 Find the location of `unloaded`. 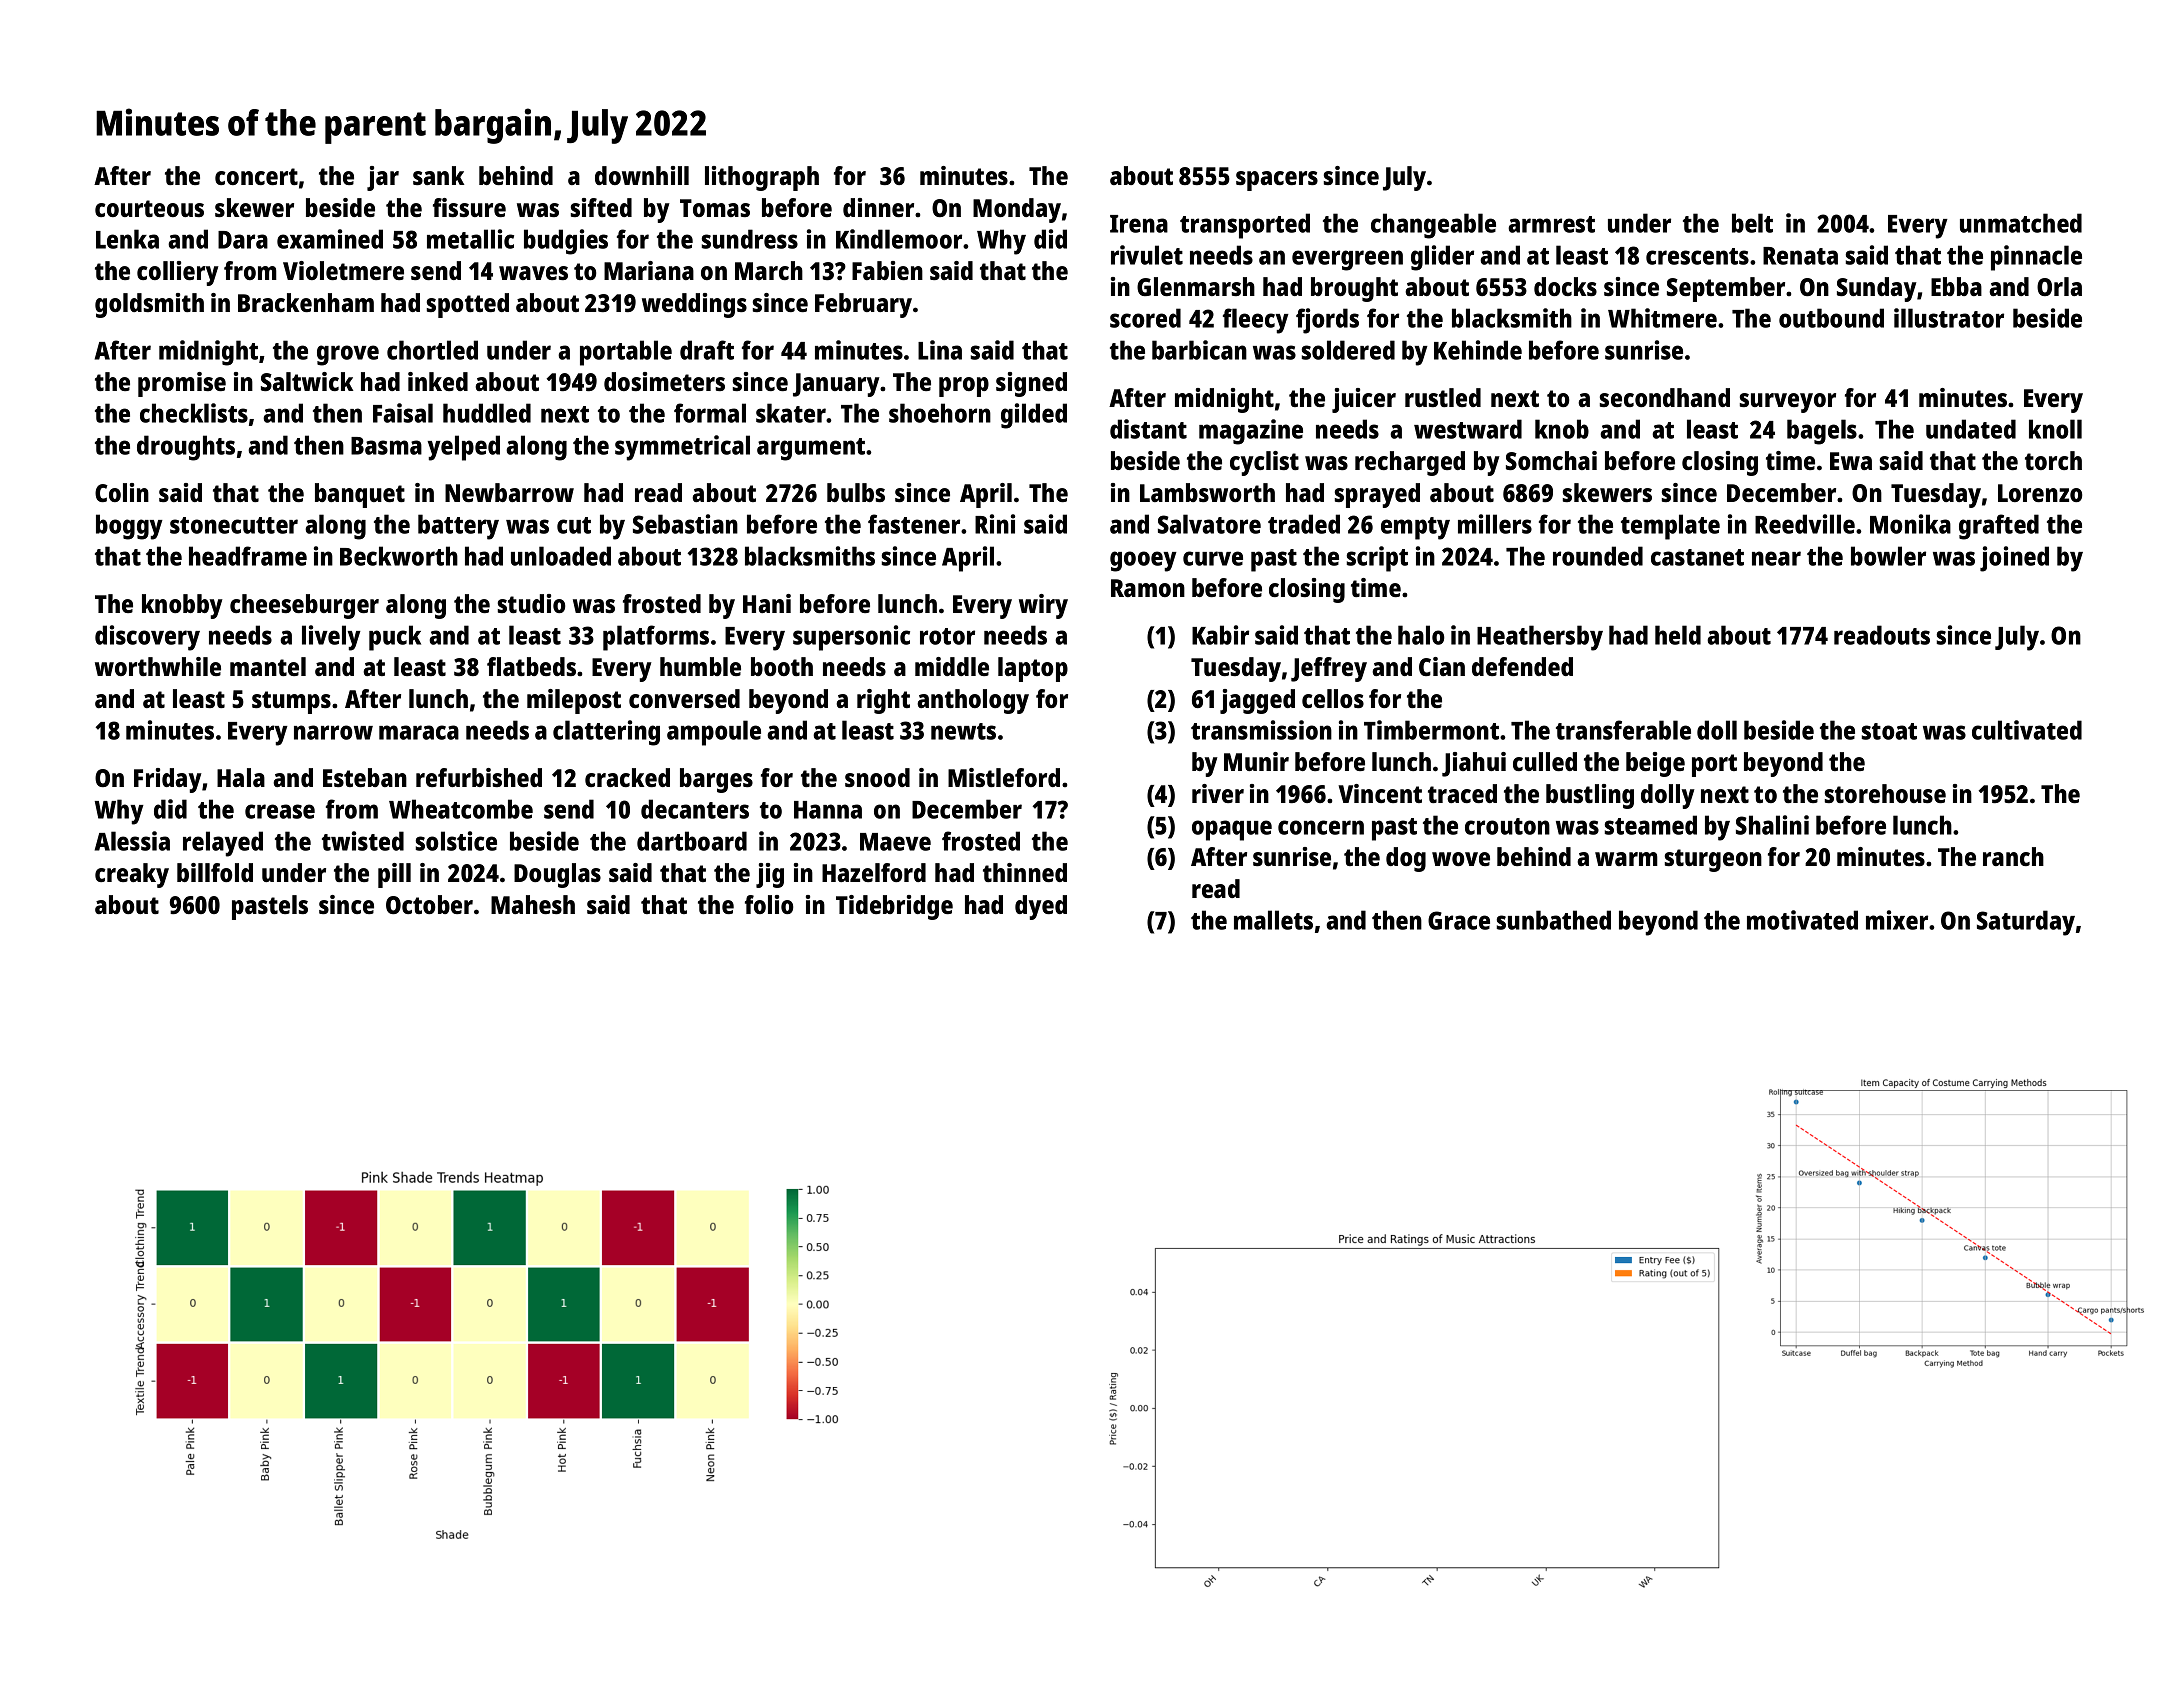

unloaded is located at coordinates (561, 556).
